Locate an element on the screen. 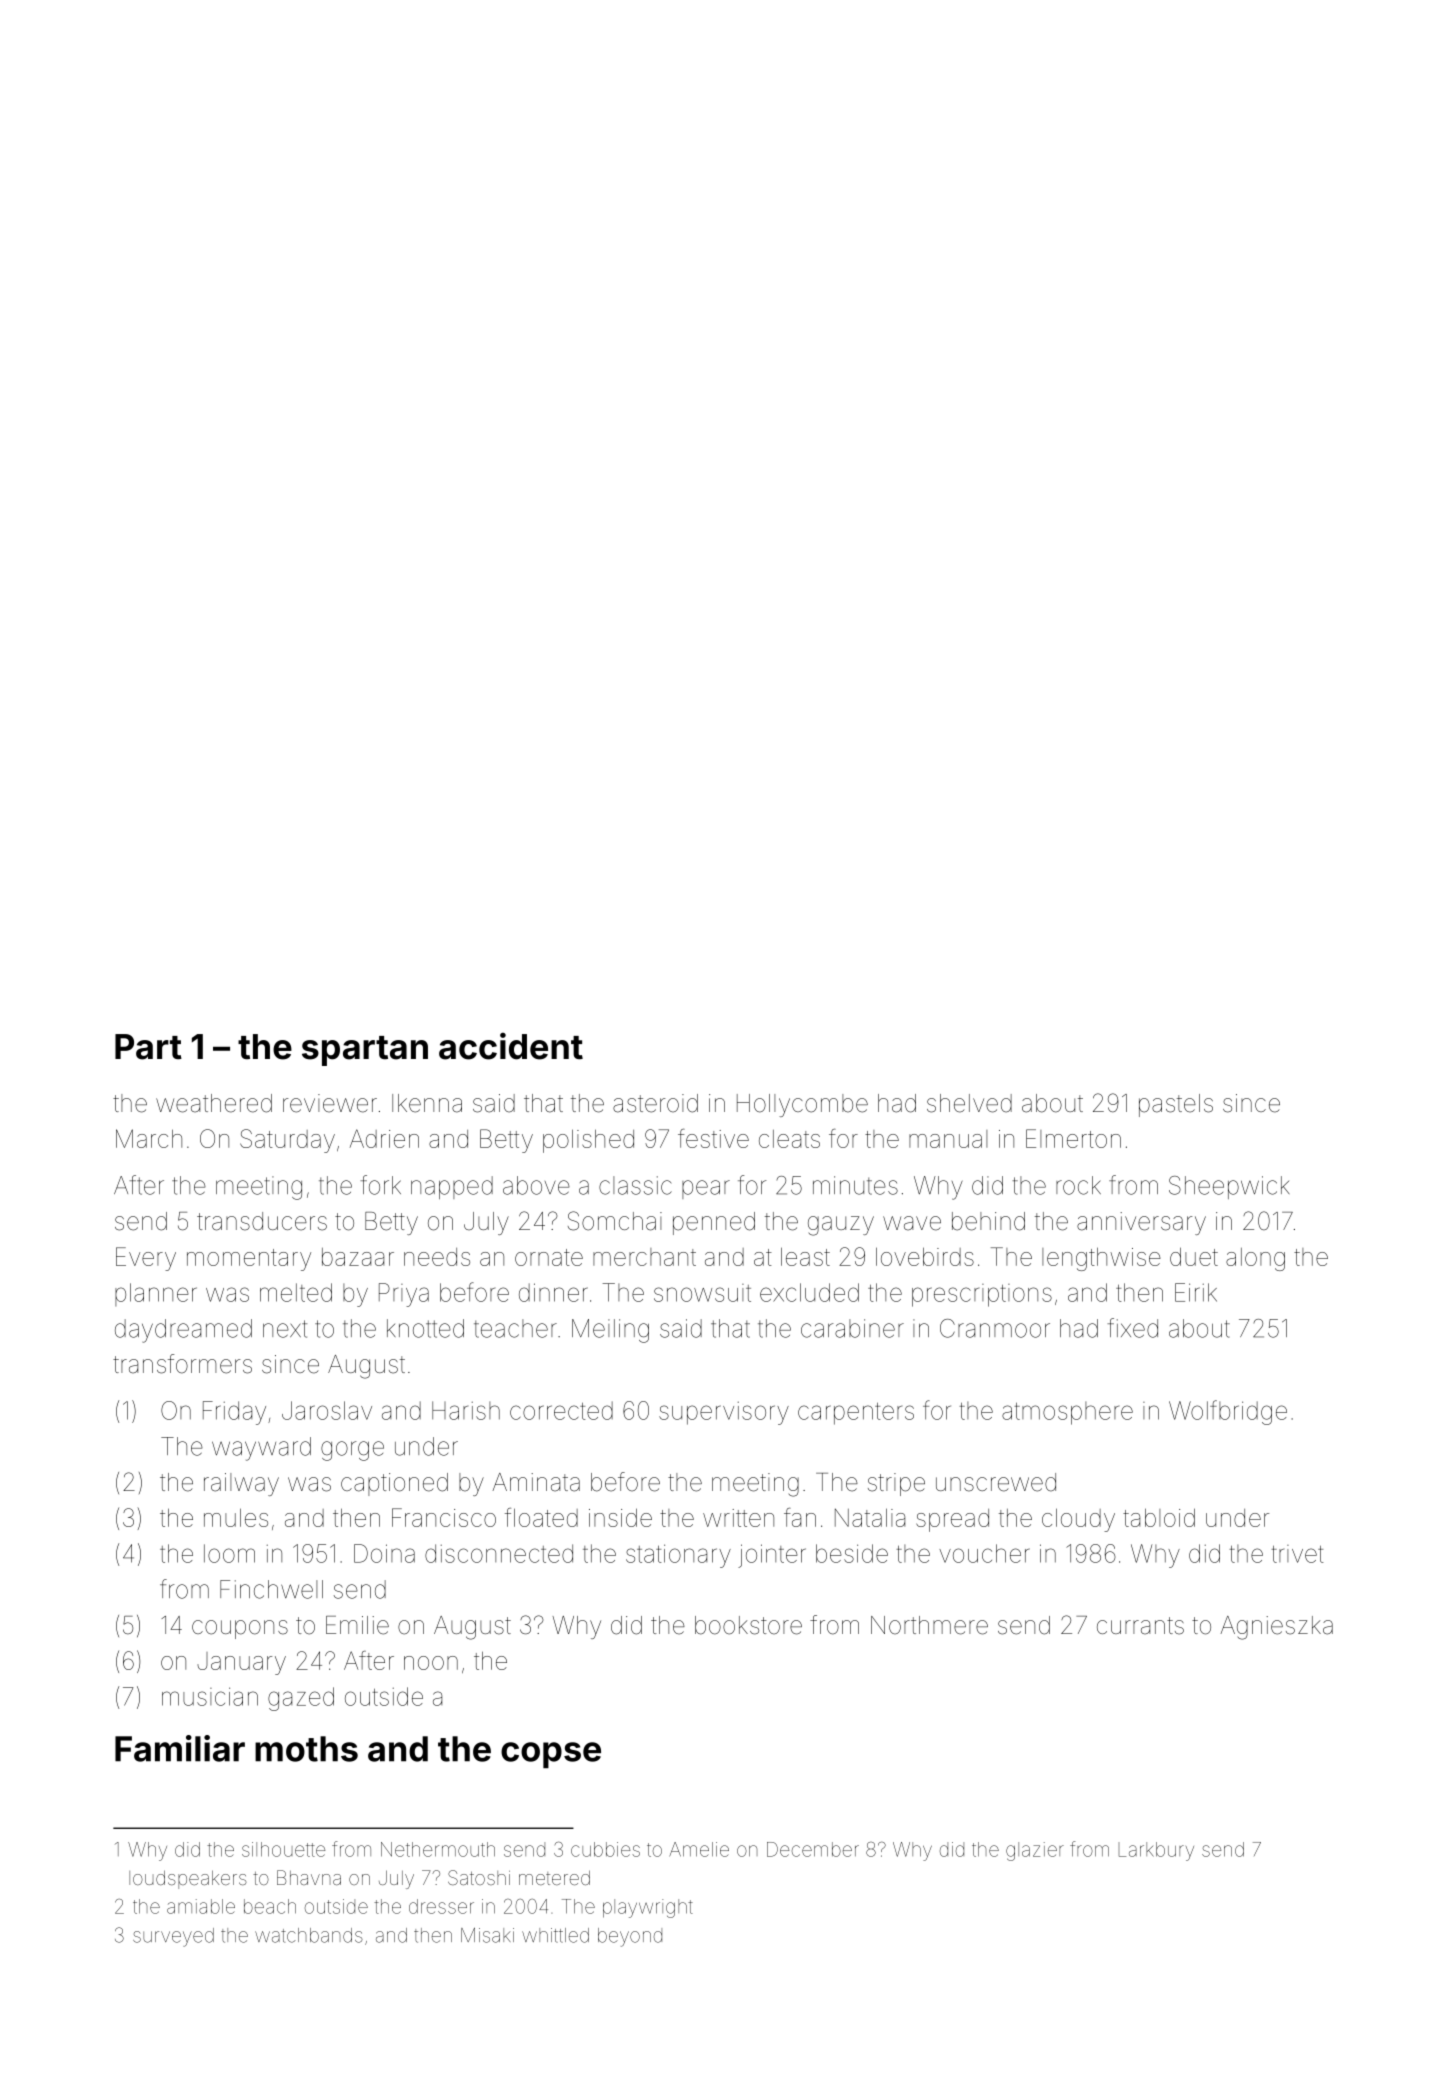 This screenshot has height=2100, width=1450. Agnieszka is located at coordinates (1276, 1628).
